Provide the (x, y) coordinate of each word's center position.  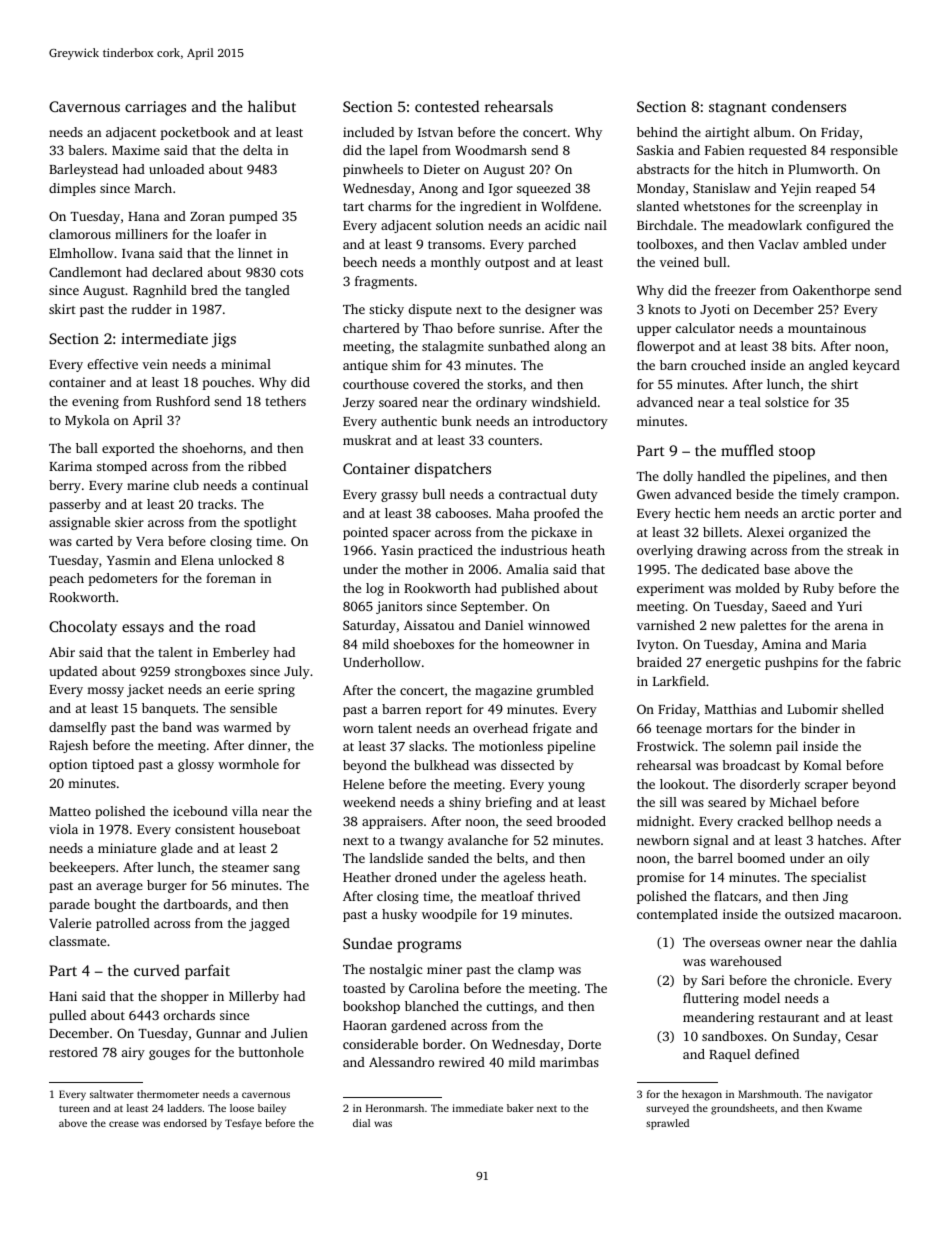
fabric (884, 662)
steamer (245, 868)
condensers (809, 106)
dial (361, 1123)
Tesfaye (243, 1124)
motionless (511, 746)
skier (129, 522)
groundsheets (742, 1109)
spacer (412, 535)
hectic (692, 513)
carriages (155, 108)
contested (447, 106)
